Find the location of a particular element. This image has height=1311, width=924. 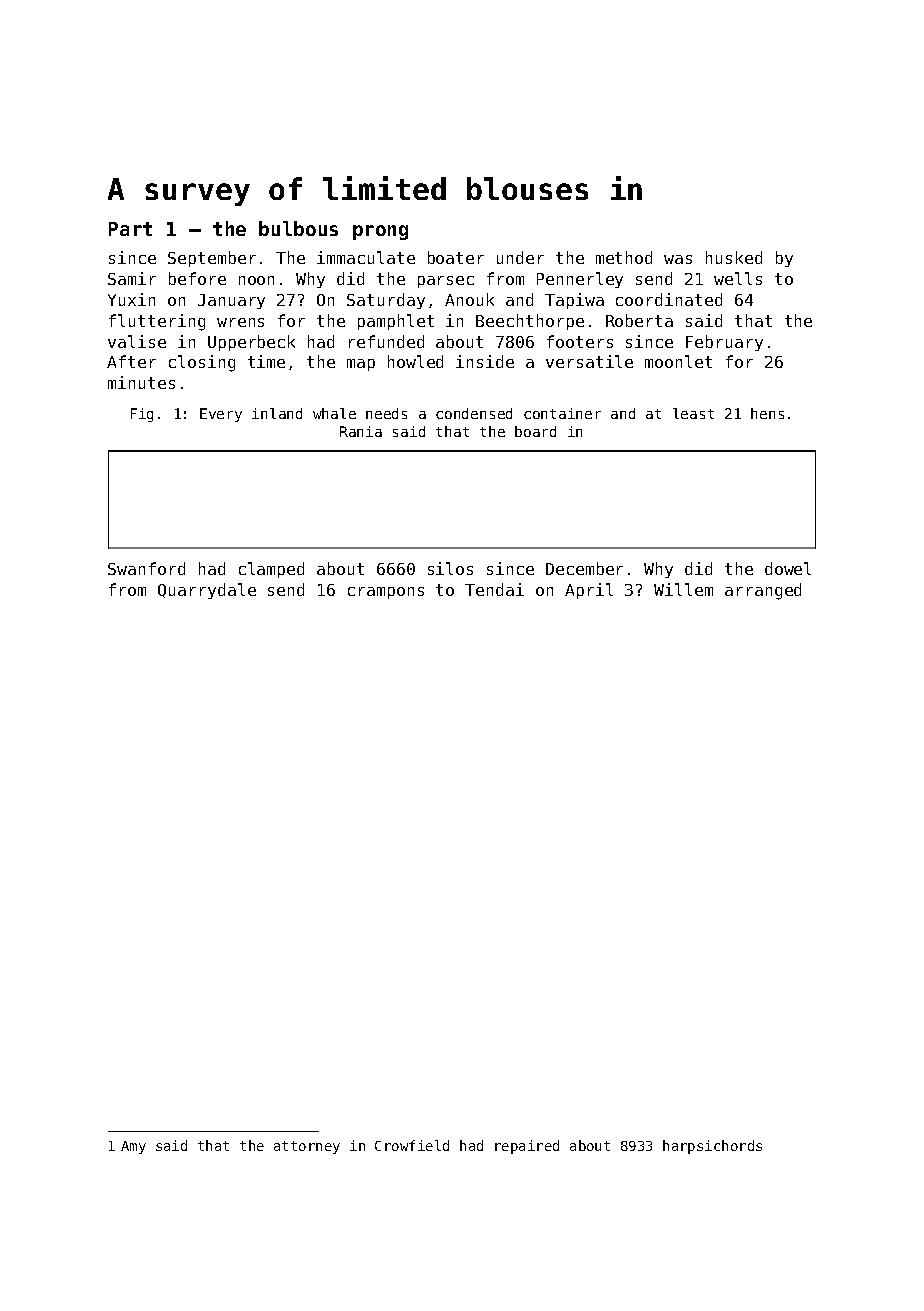

April is located at coordinates (589, 591).
